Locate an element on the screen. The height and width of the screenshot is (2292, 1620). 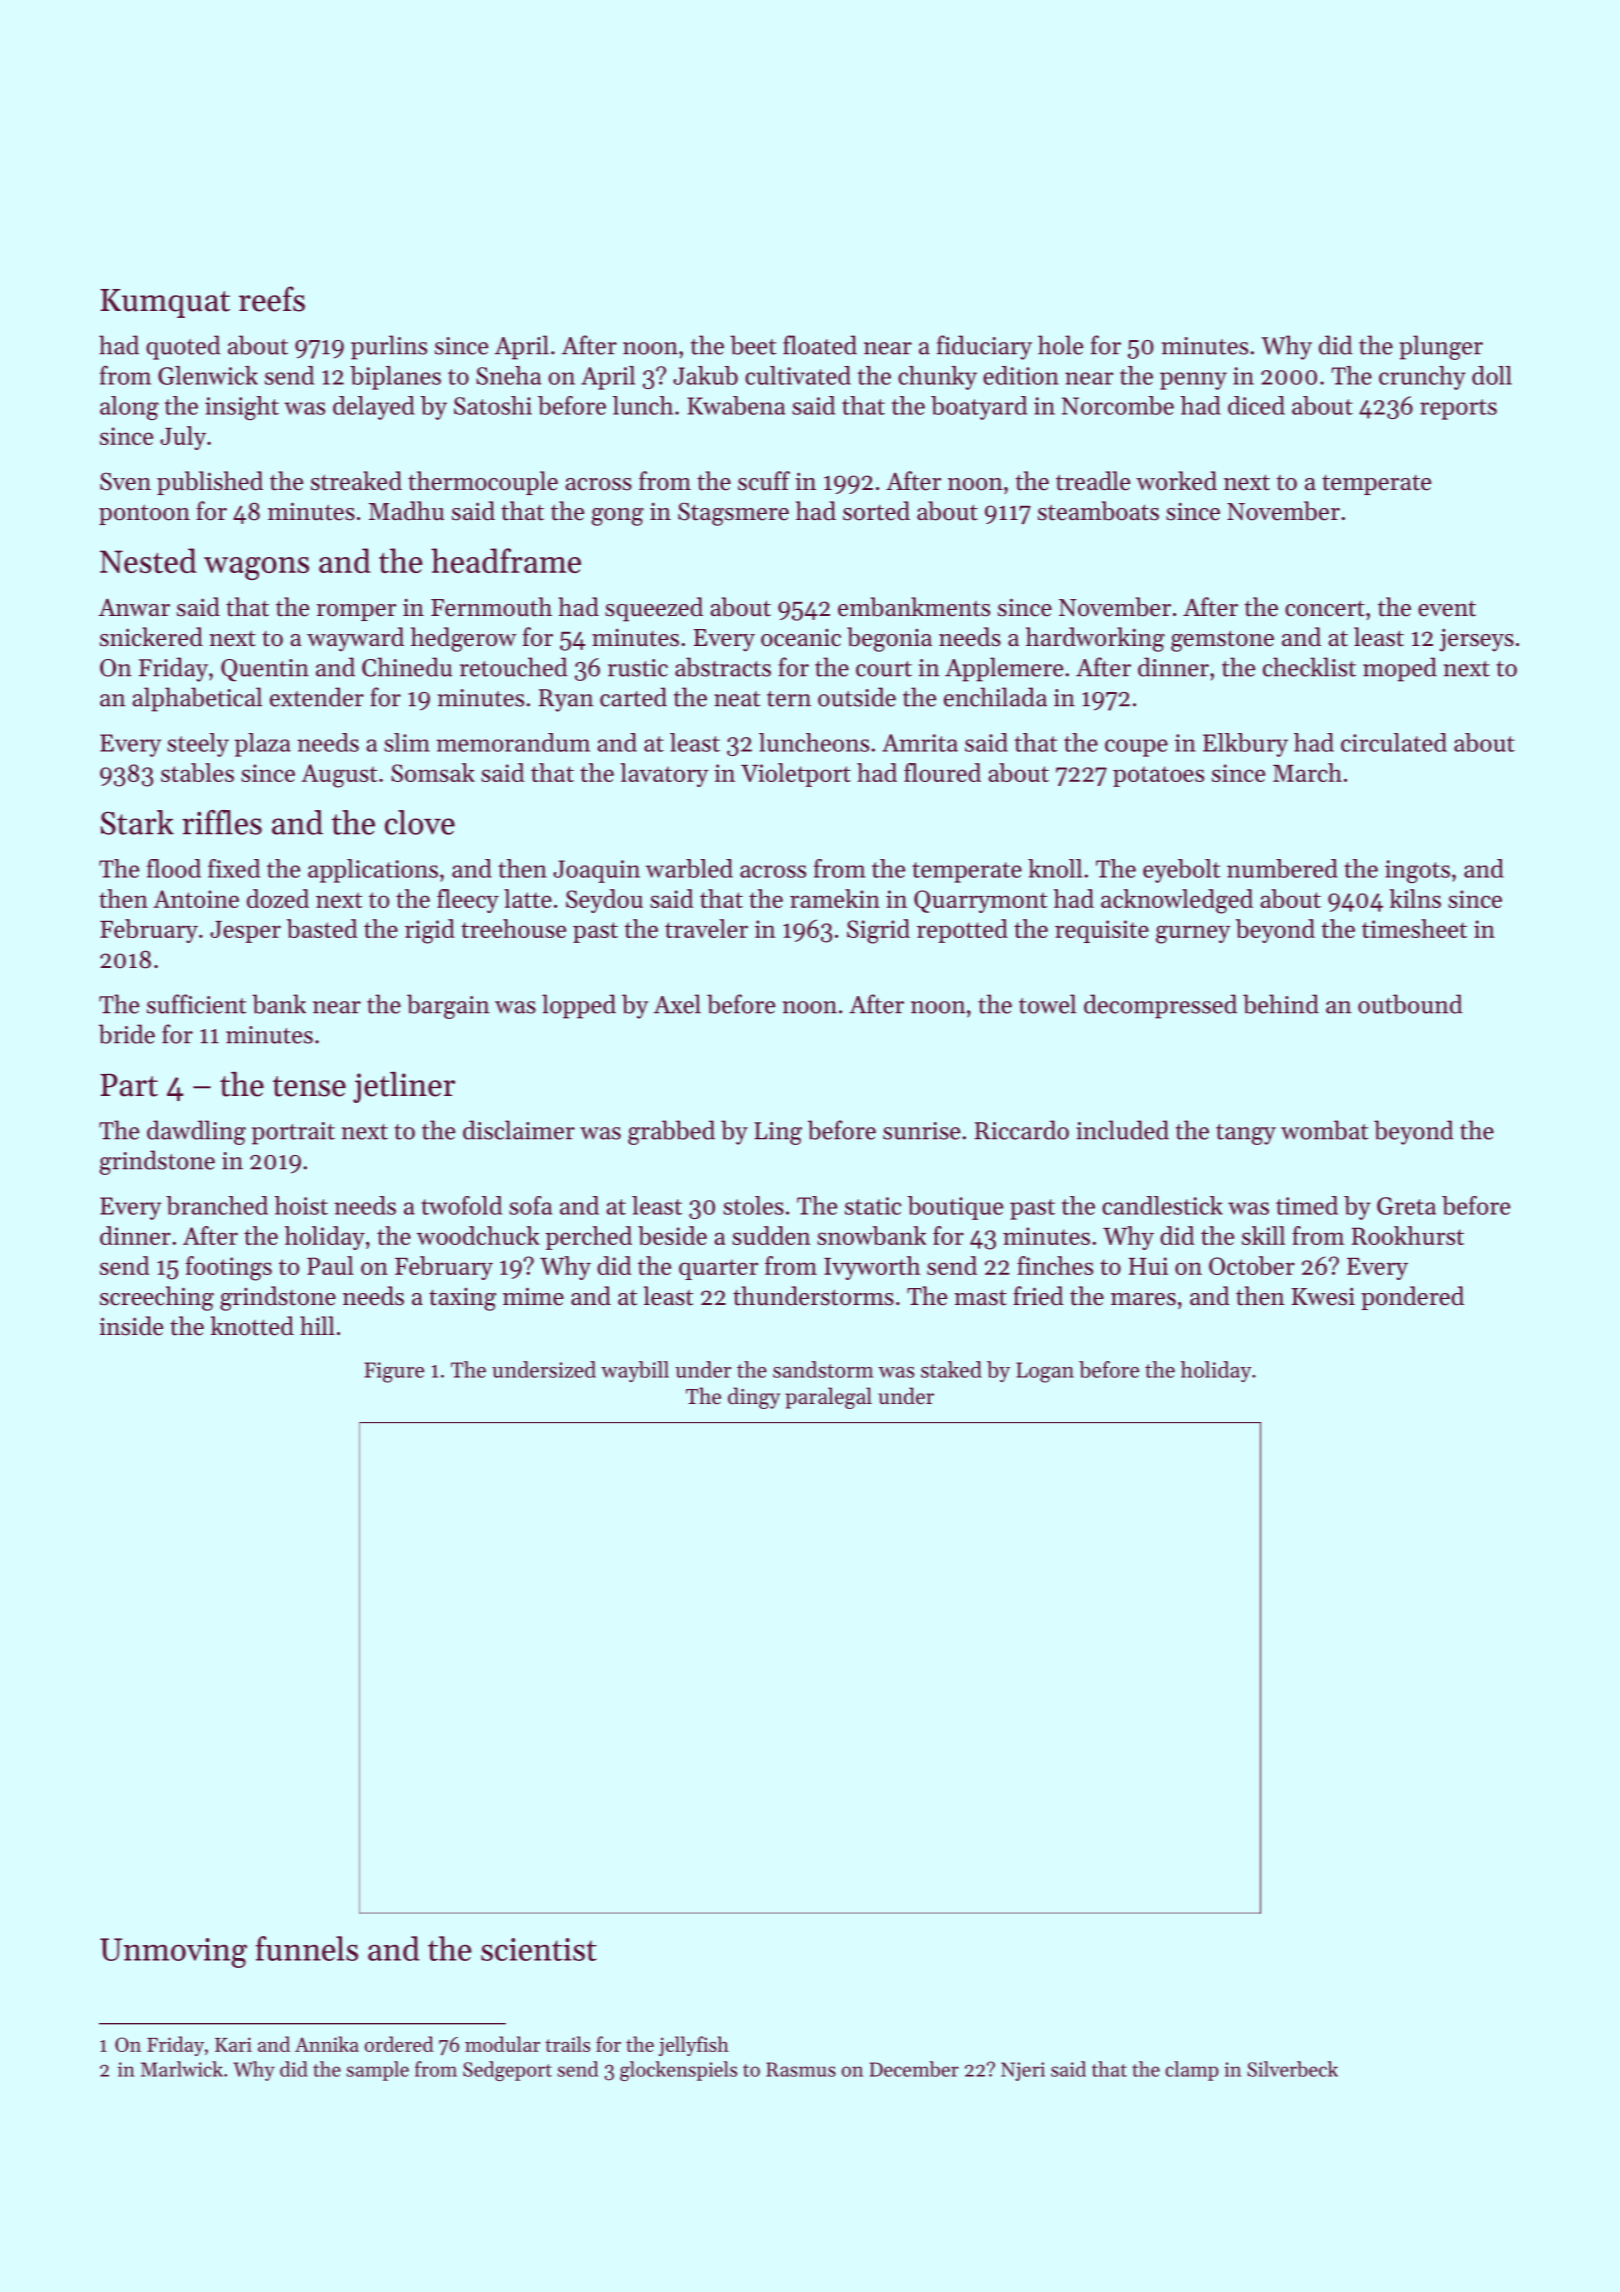
pondered is located at coordinates (1412, 1298).
